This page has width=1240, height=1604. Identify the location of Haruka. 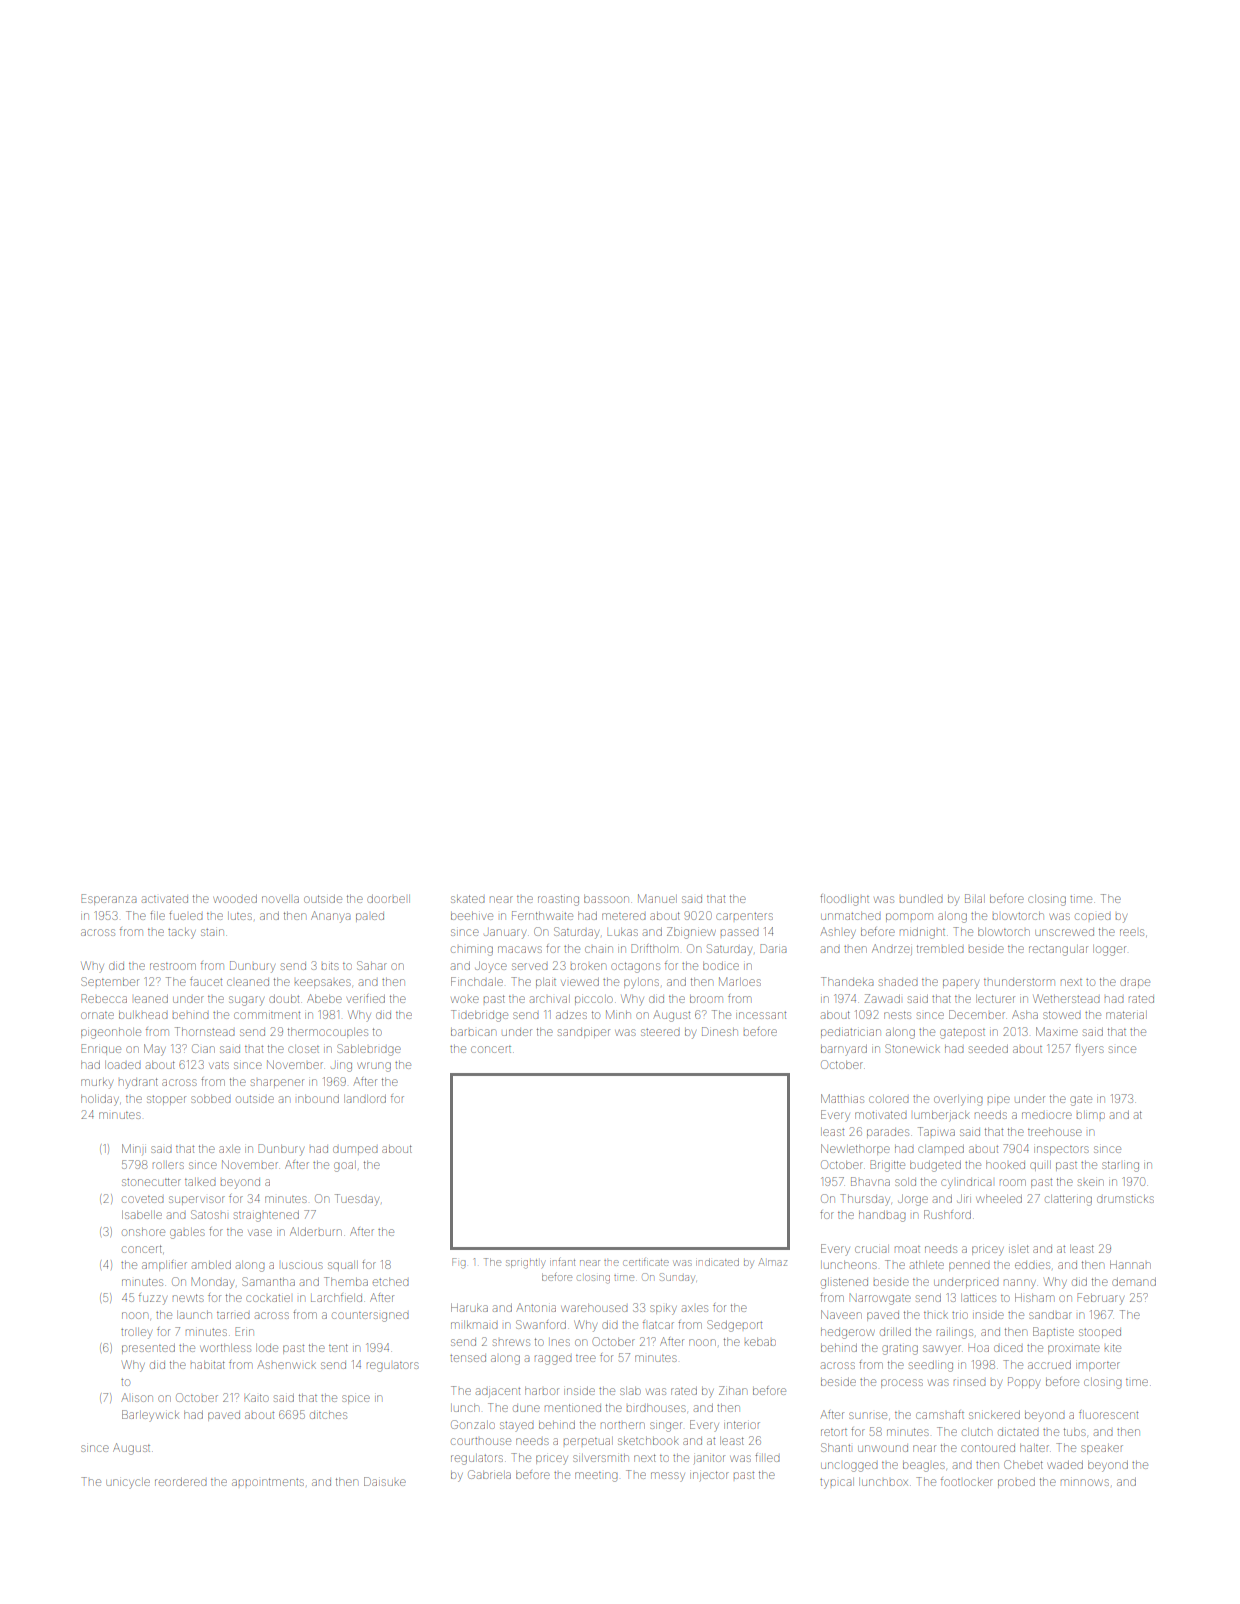
(469, 1307).
